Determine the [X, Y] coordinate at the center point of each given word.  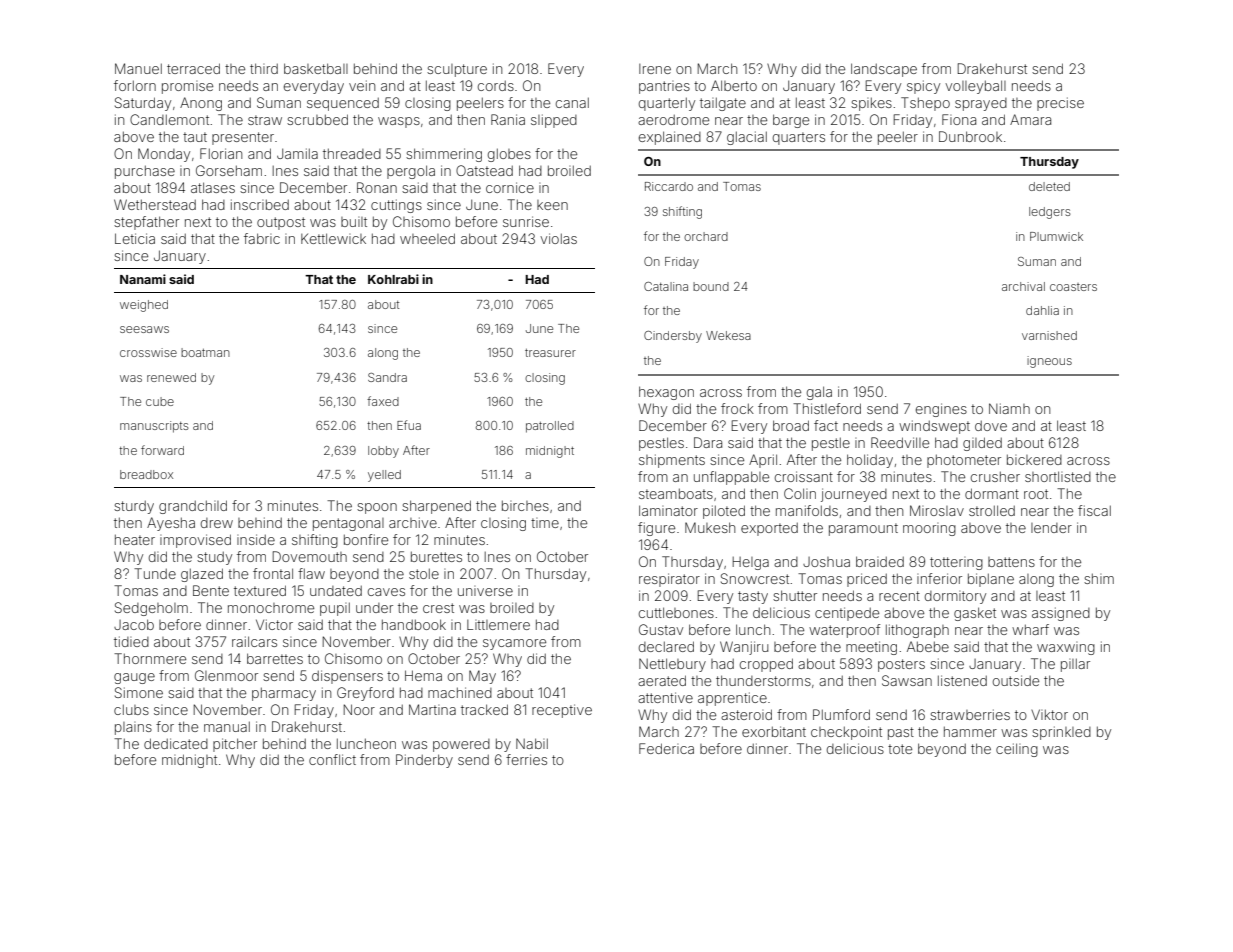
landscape [884, 70]
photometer [964, 461]
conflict [332, 759]
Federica [666, 748]
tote [900, 749]
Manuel [138, 68]
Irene [655, 69]
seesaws [144, 329]
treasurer [550, 353]
